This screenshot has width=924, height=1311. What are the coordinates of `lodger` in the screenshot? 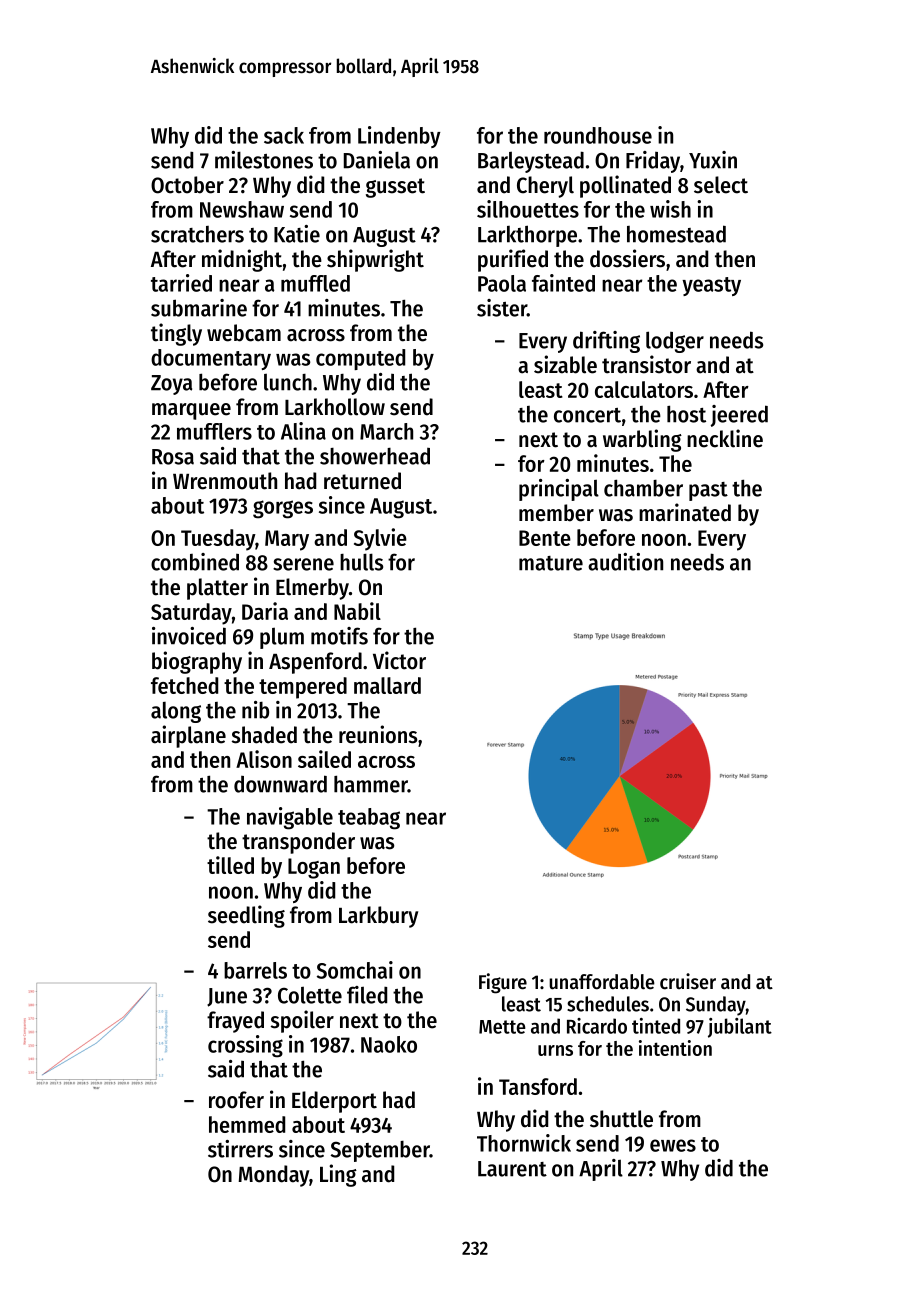 It's located at (675, 342).
